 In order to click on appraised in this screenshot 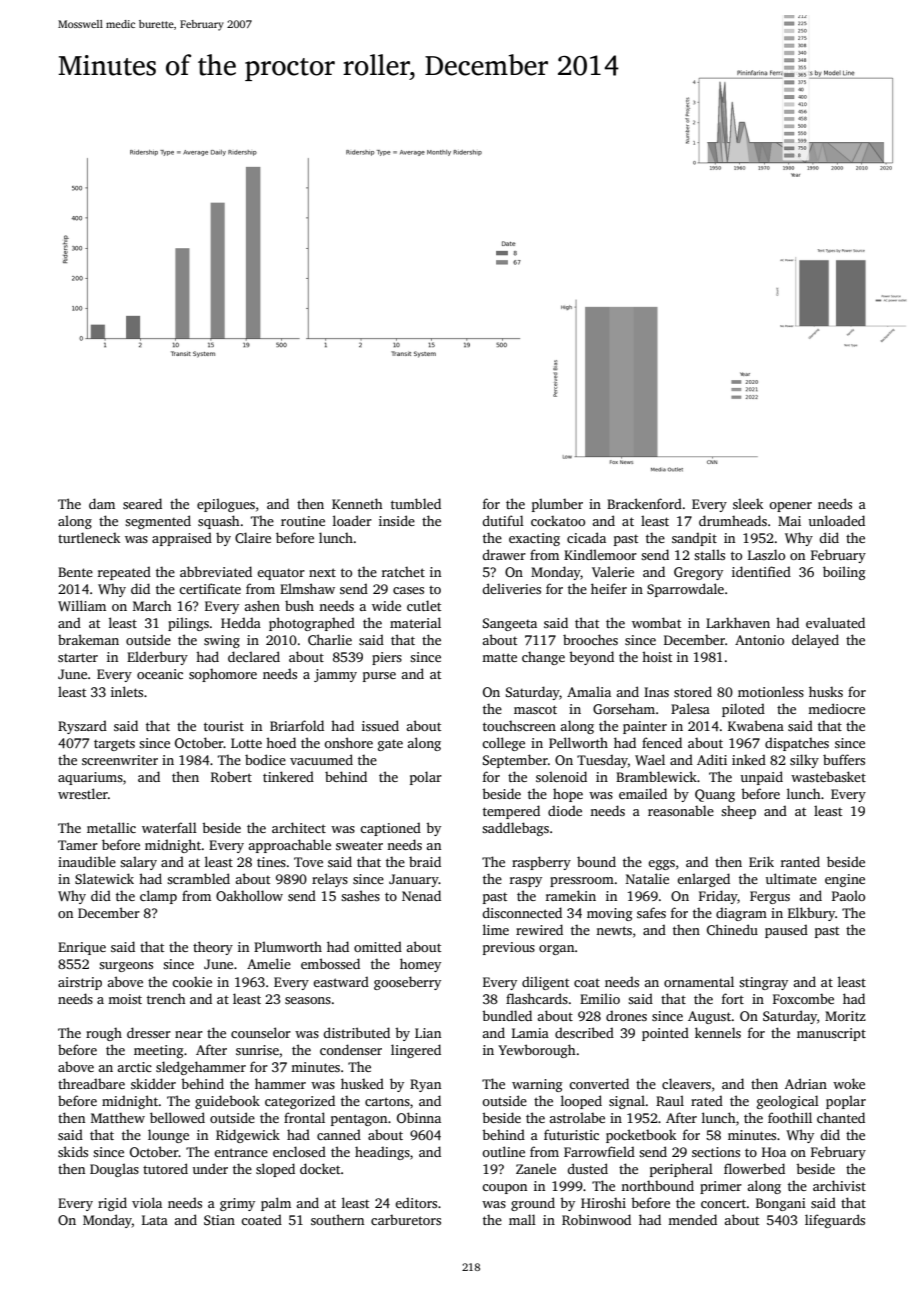, I will do `click(182, 539)`.
